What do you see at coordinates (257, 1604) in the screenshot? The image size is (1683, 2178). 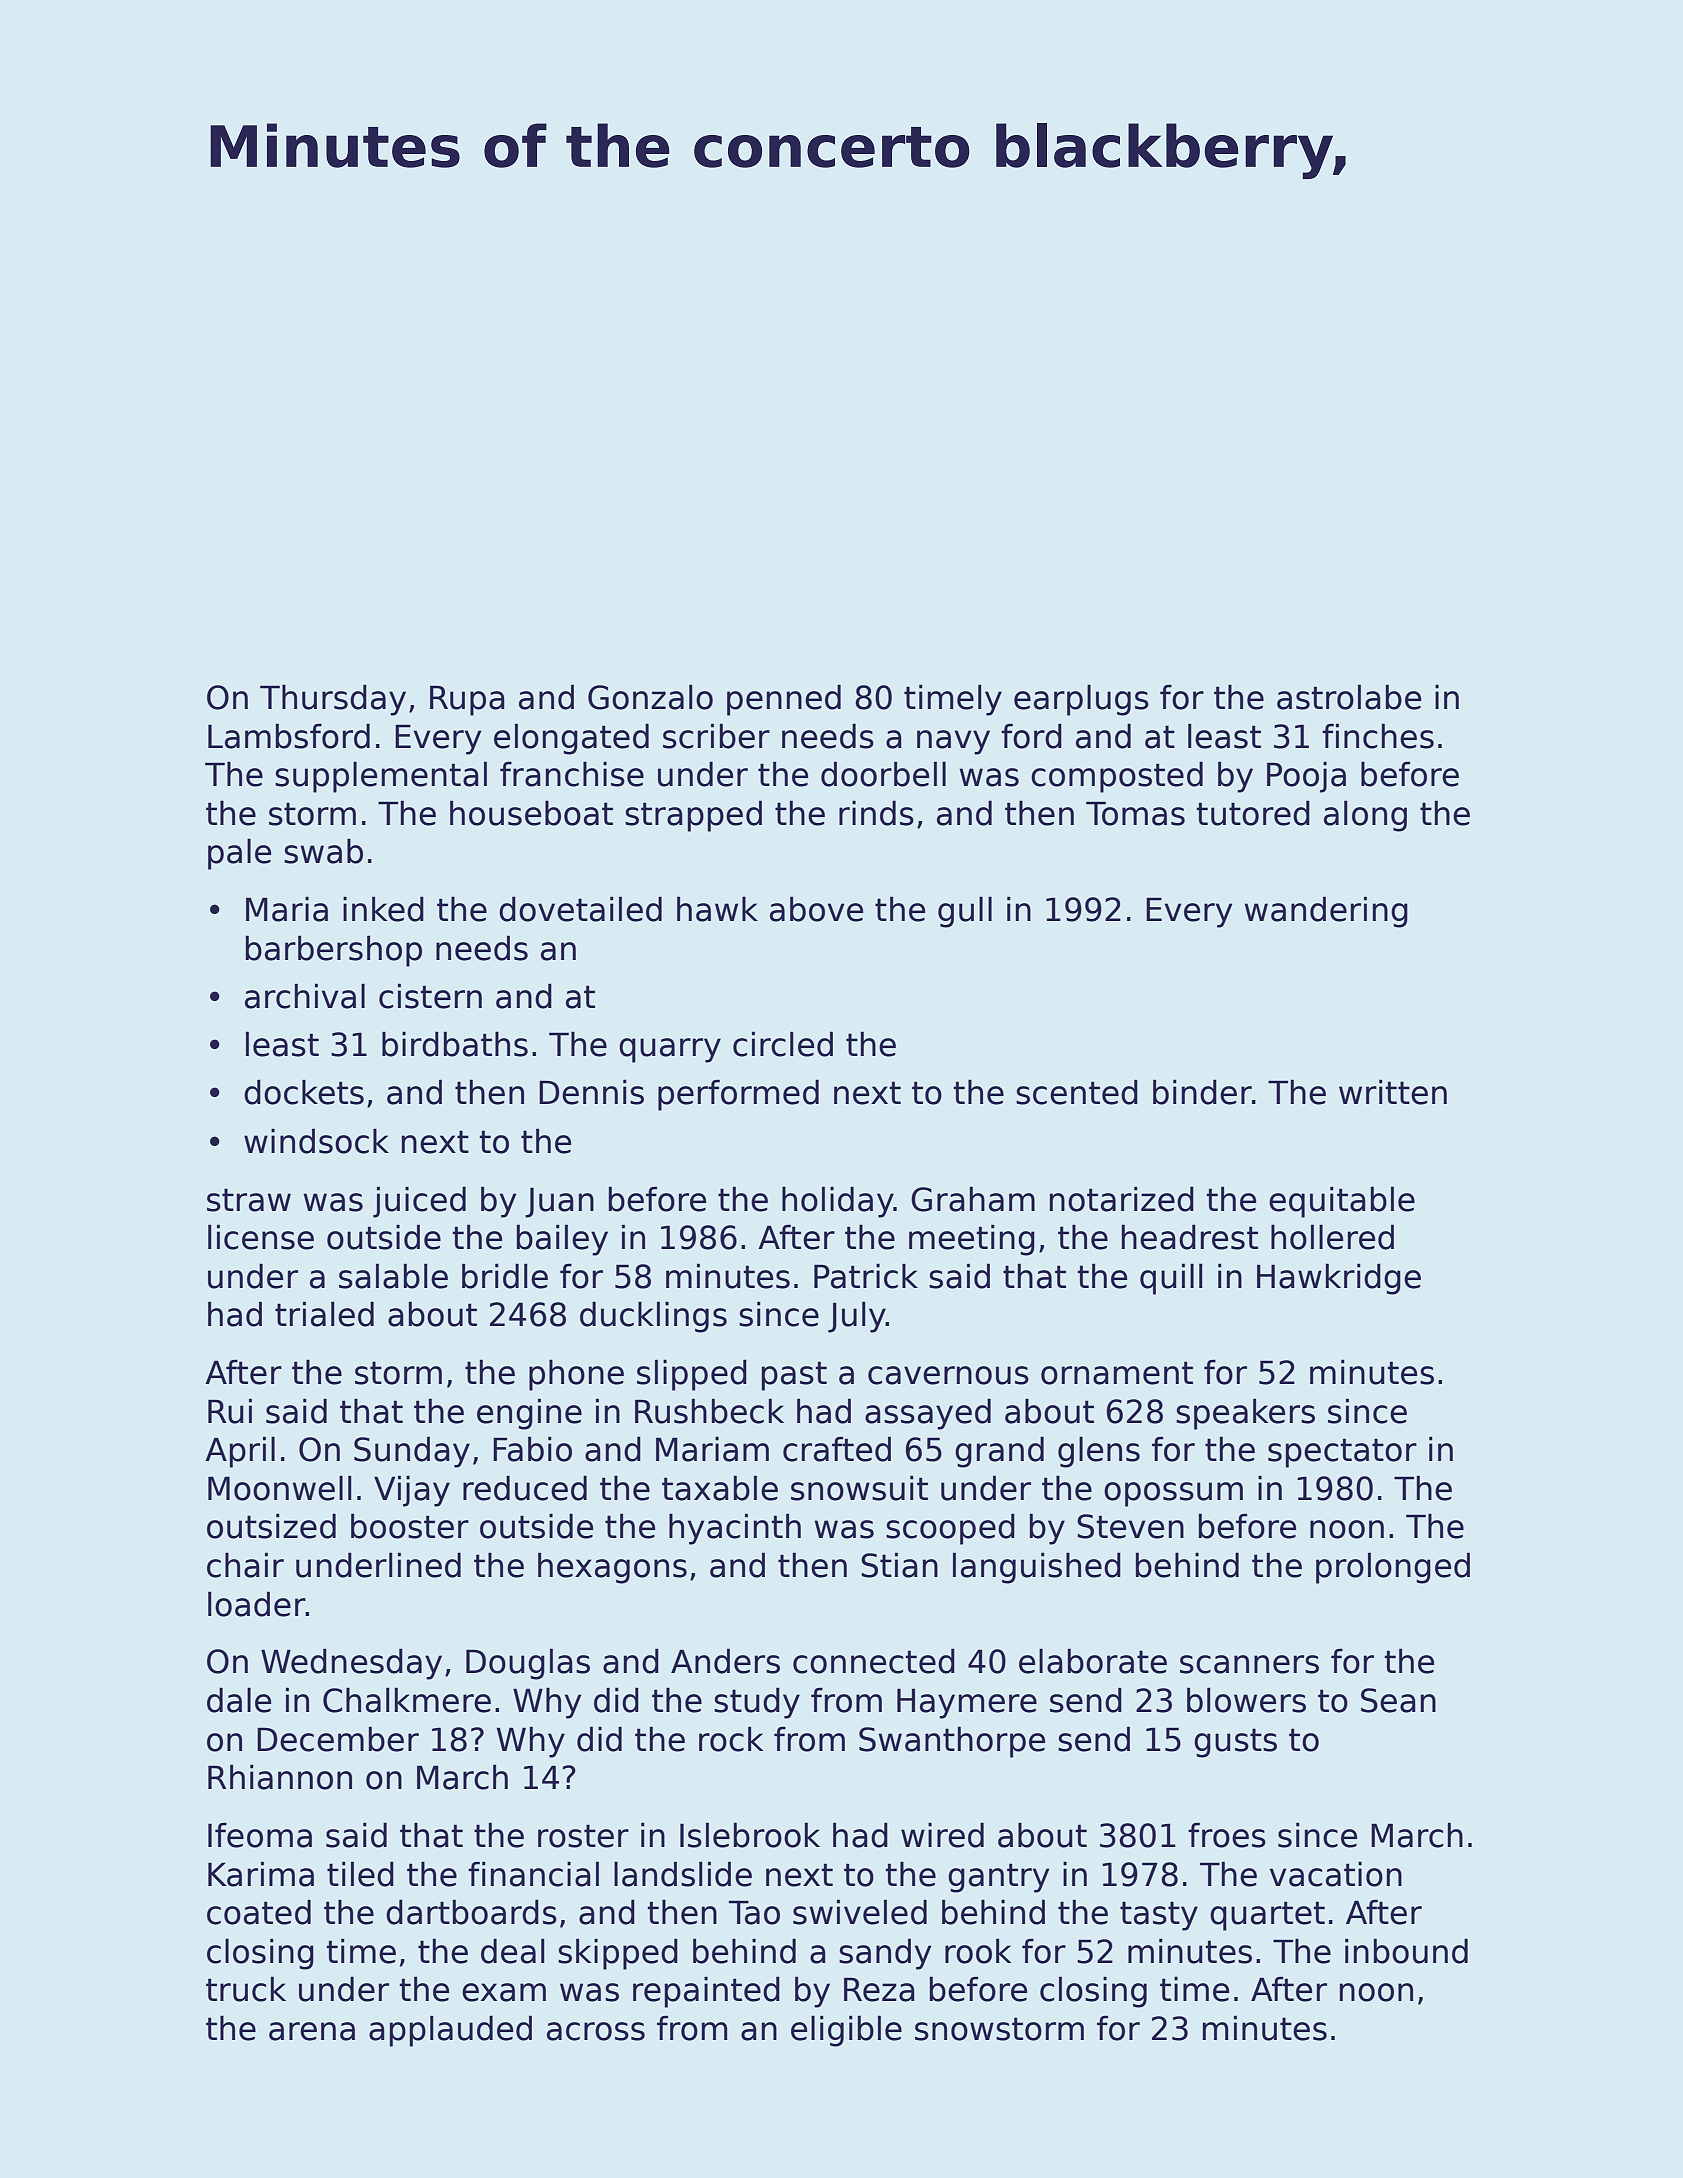 I see `loader` at bounding box center [257, 1604].
